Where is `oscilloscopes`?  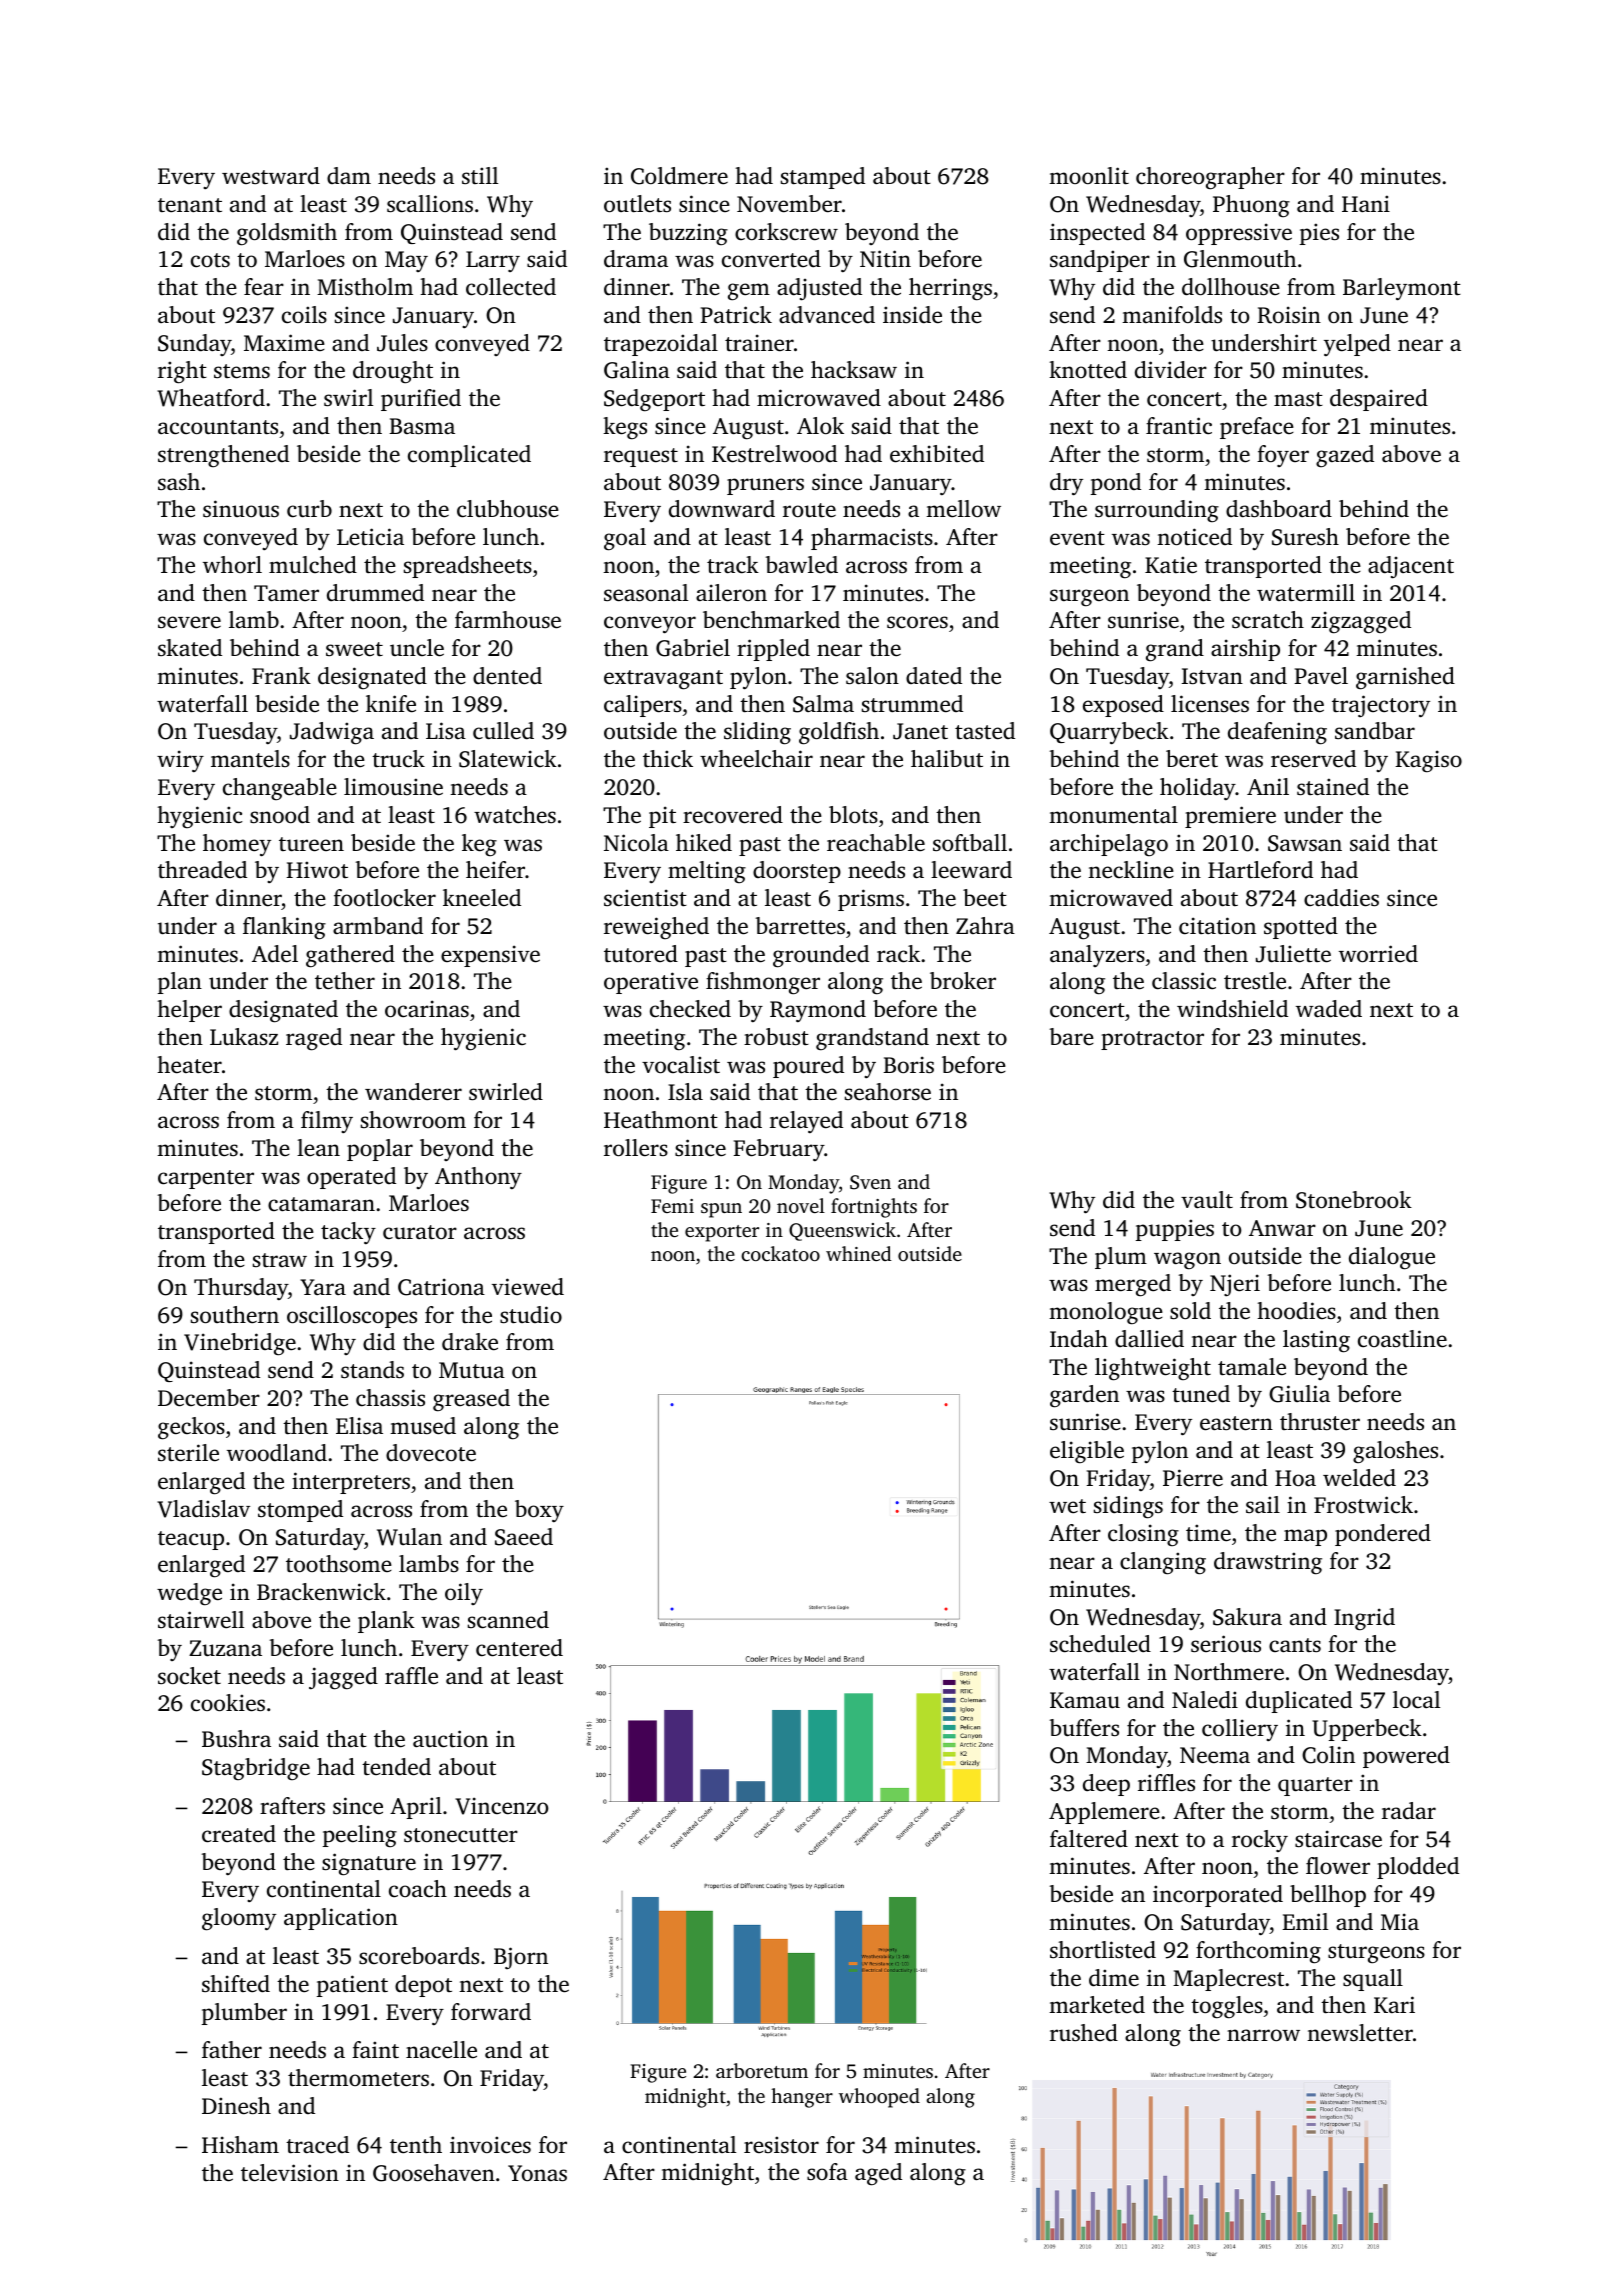 oscilloscopes is located at coordinates (352, 1317).
